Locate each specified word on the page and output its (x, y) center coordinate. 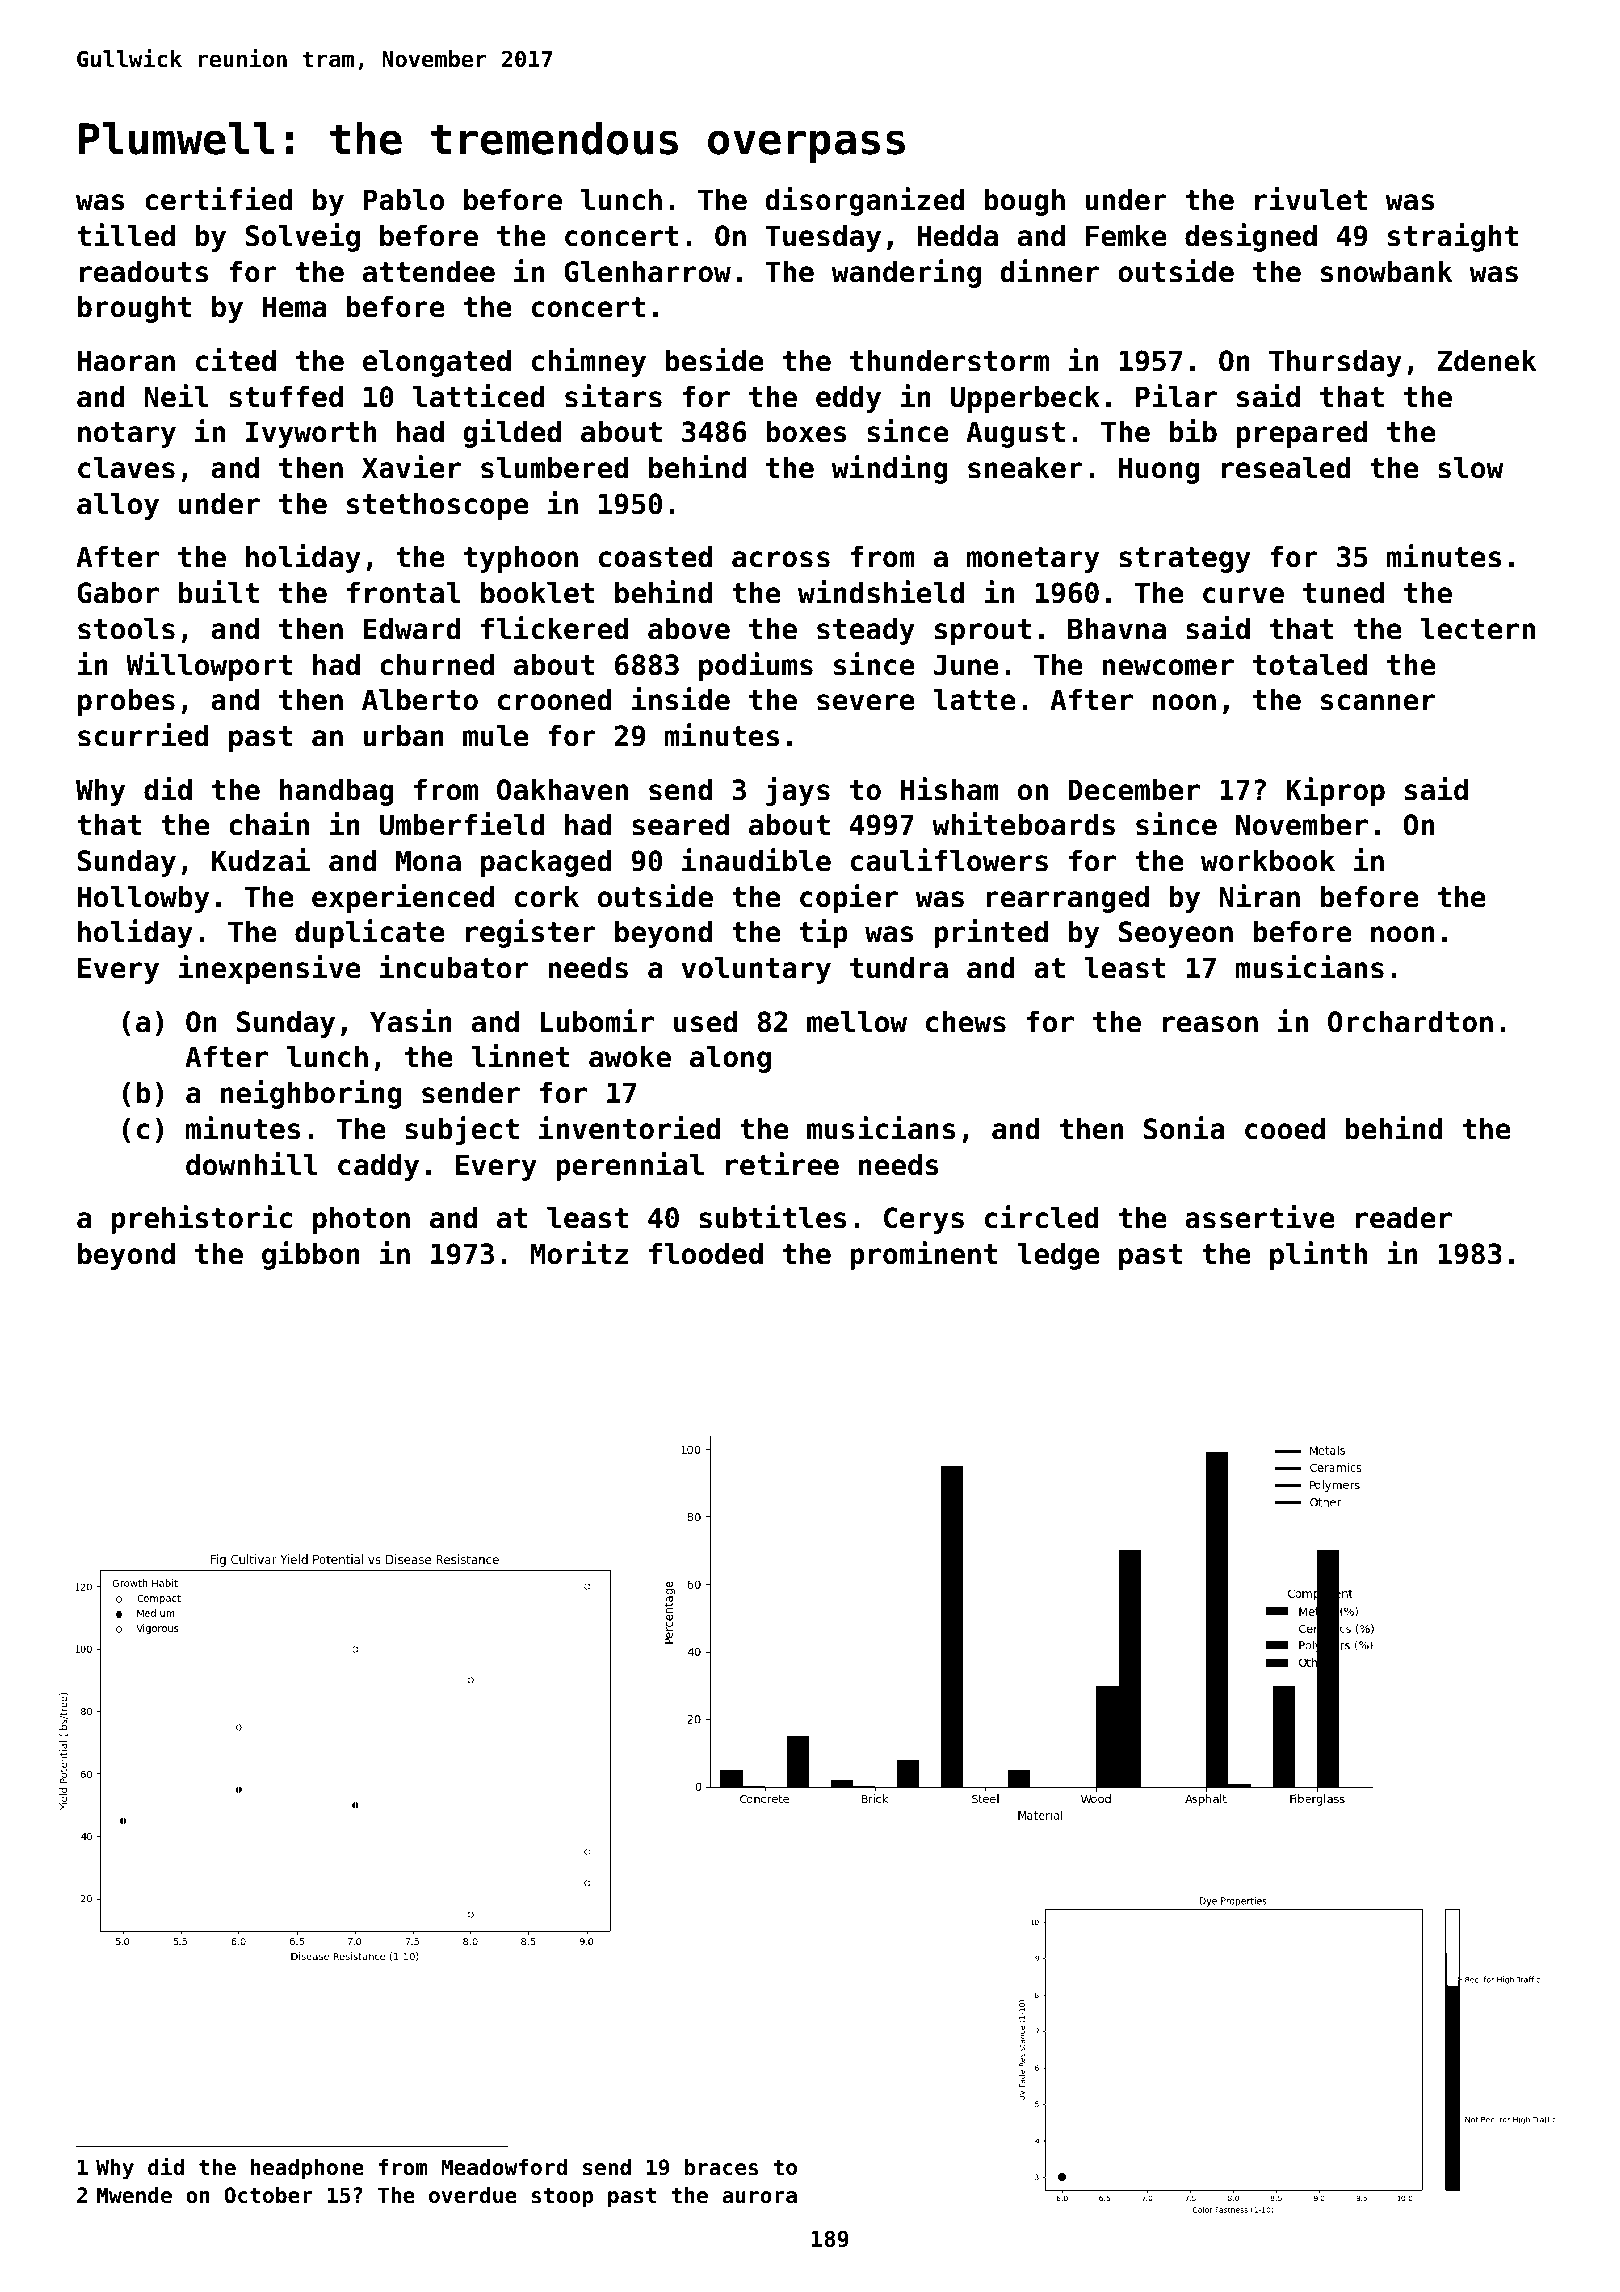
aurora (759, 2197)
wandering (906, 273)
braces (721, 2167)
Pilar (1176, 396)
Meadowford (504, 2167)
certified (219, 199)
